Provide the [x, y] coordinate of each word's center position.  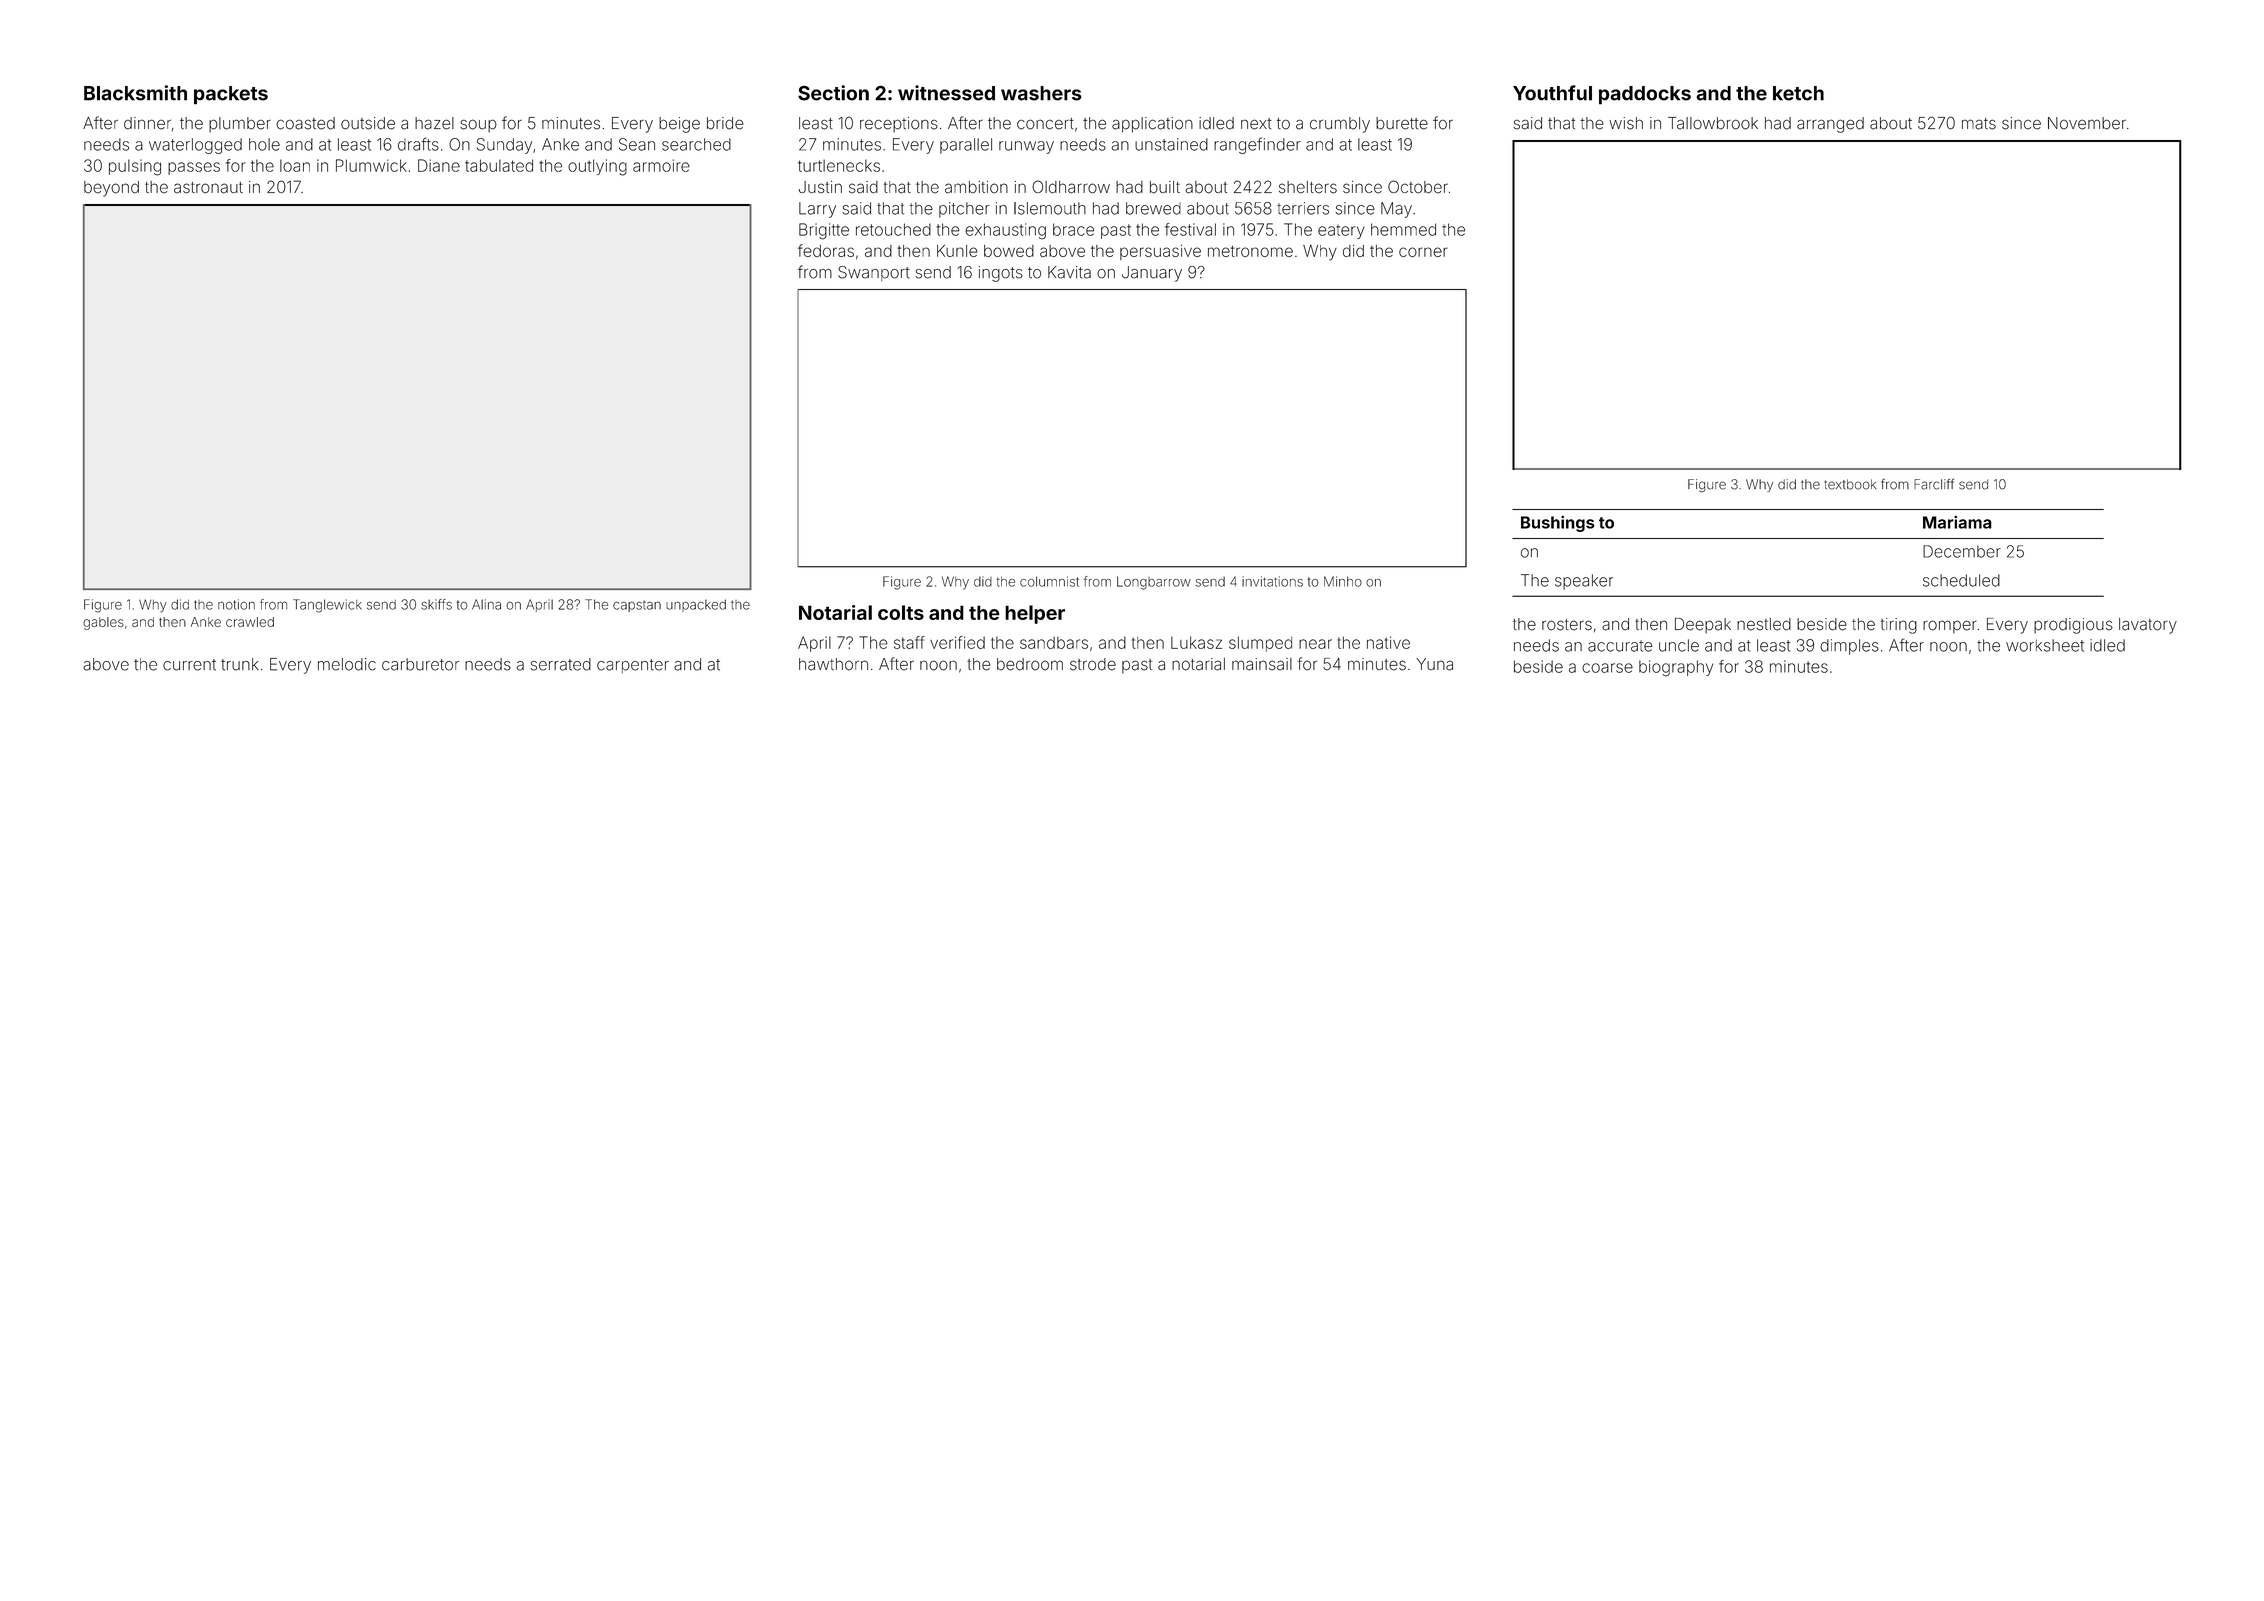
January [1152, 274]
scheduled [1961, 580]
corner [1423, 252]
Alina [486, 604]
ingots [1001, 274]
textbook [1850, 484]
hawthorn [833, 664]
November [2087, 123]
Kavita [1069, 272]
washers [1041, 93]
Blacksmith [135, 93]
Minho [1343, 581]
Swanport [874, 273]
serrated [560, 664]
